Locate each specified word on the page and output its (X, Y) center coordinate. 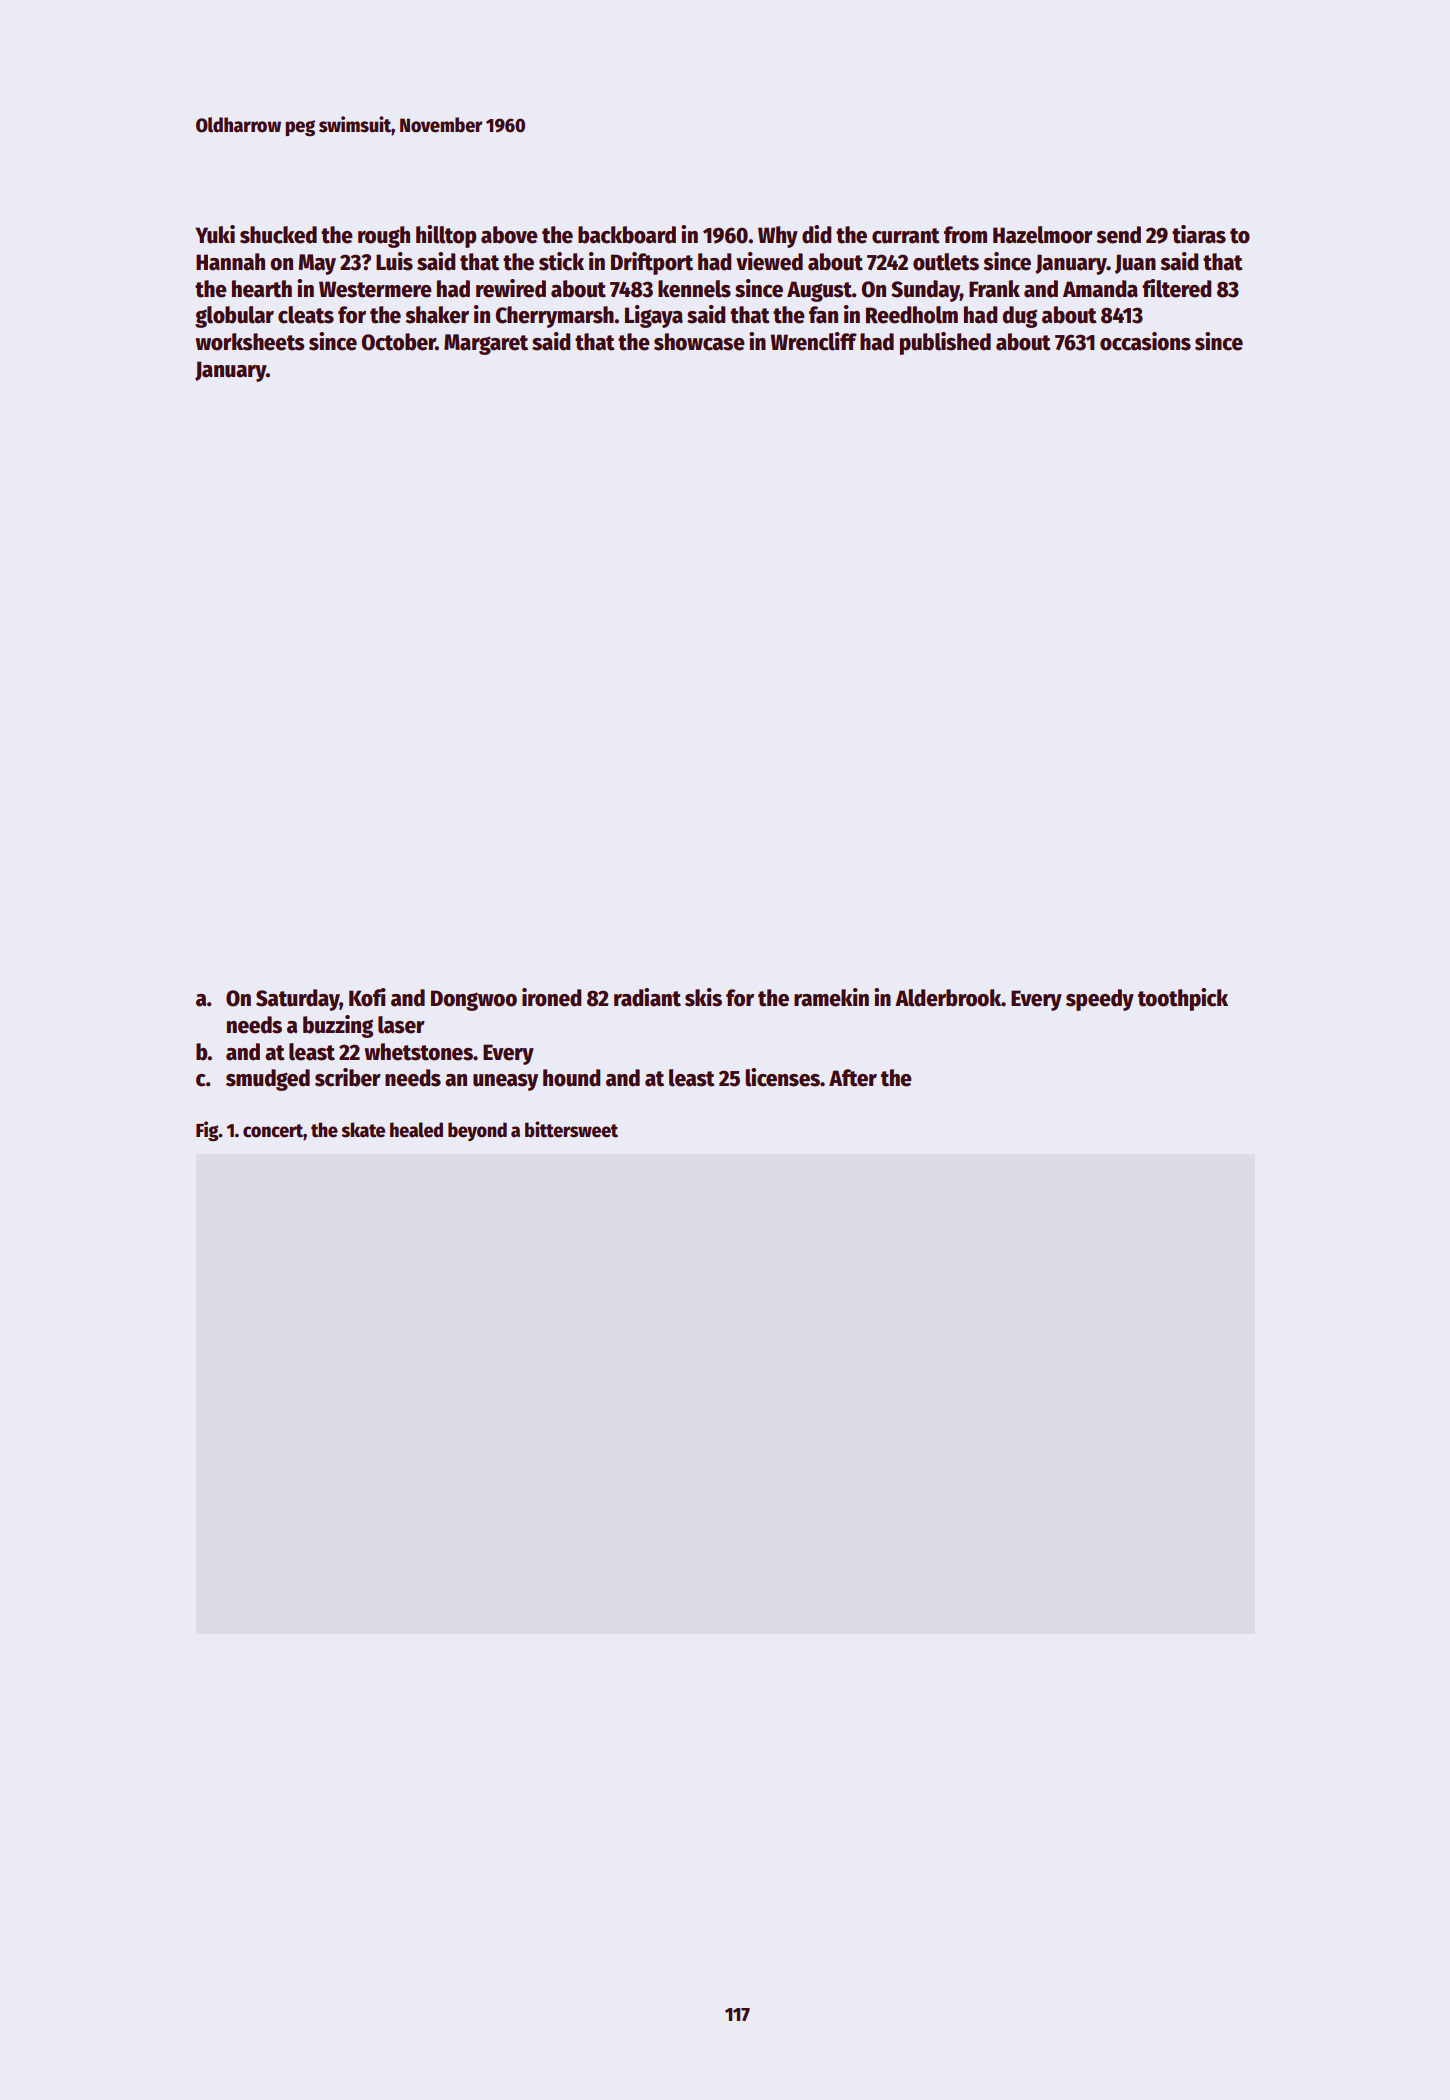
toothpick (1183, 999)
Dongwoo (474, 1000)
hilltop (446, 236)
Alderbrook (948, 998)
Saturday (298, 1000)
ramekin (831, 997)
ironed (551, 997)
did (816, 234)
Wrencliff (813, 341)
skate (363, 1130)
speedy (1100, 1000)
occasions (1145, 341)
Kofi (367, 997)
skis (703, 997)
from (965, 235)
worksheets (250, 342)
